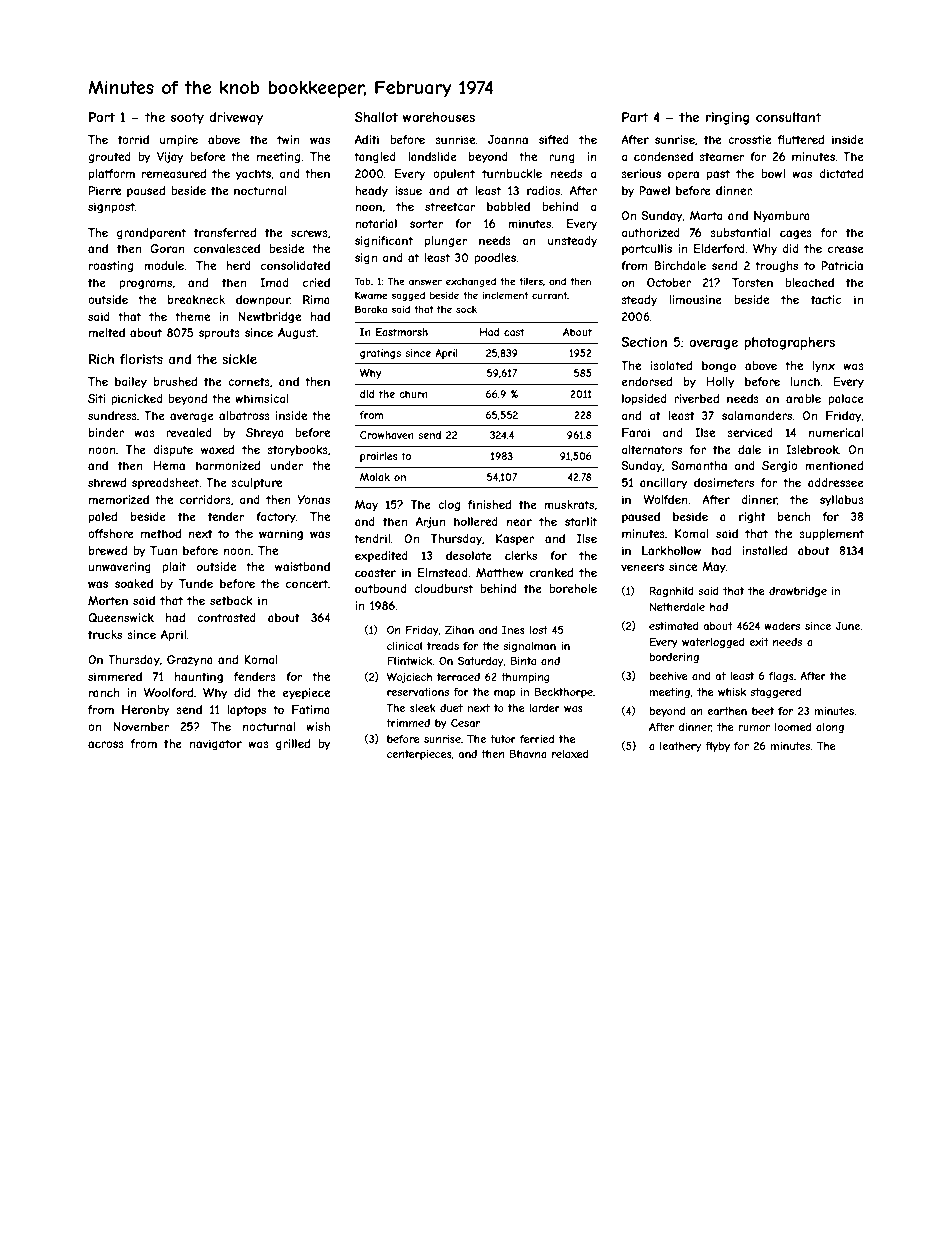 The height and width of the page is (1233, 952). Describe the element at coordinates (776, 267) in the page. I see `troughs` at that location.
